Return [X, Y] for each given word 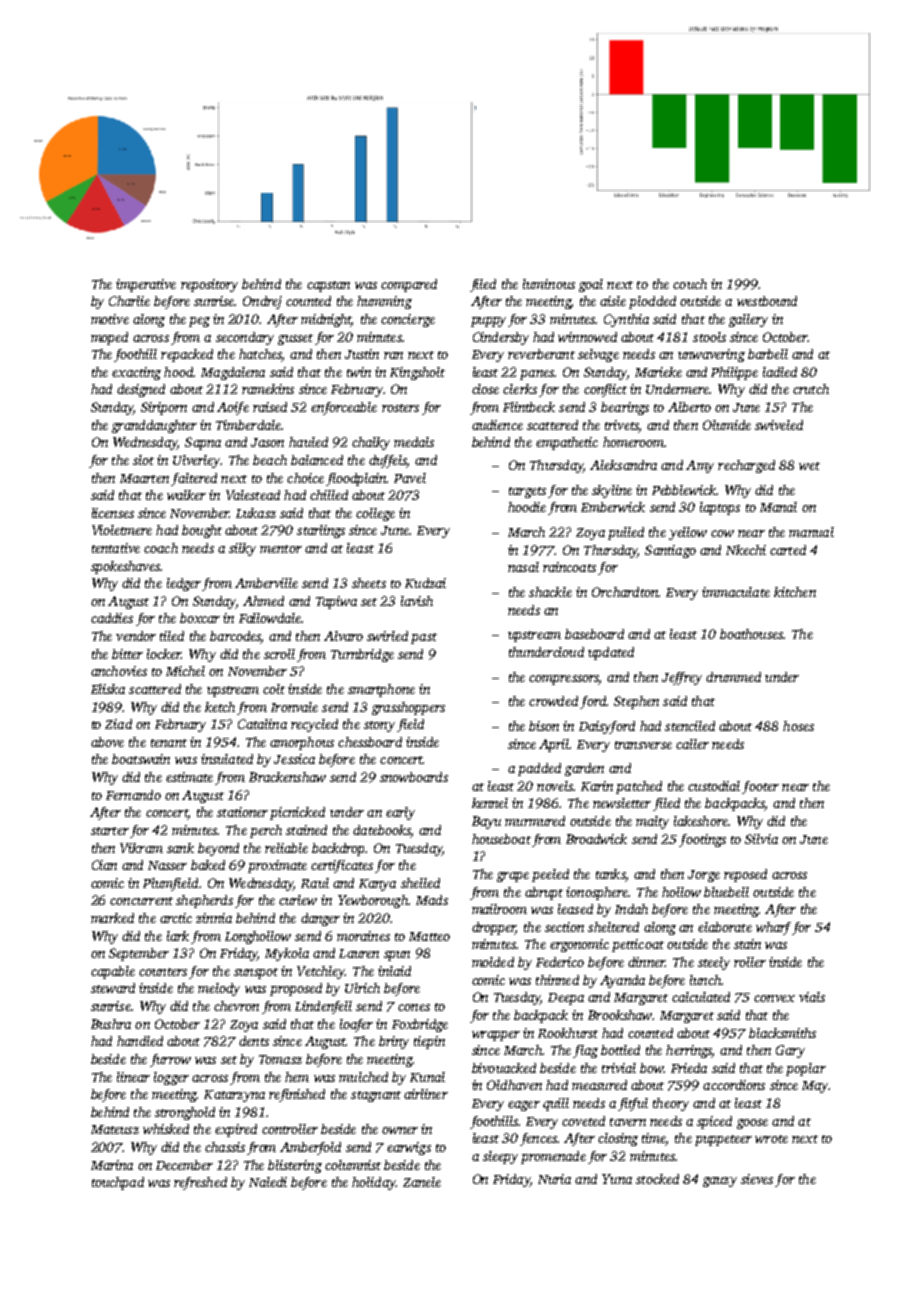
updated [611, 653]
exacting [136, 373]
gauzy [720, 1182]
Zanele [422, 1182]
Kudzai [425, 583]
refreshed [200, 1183]
